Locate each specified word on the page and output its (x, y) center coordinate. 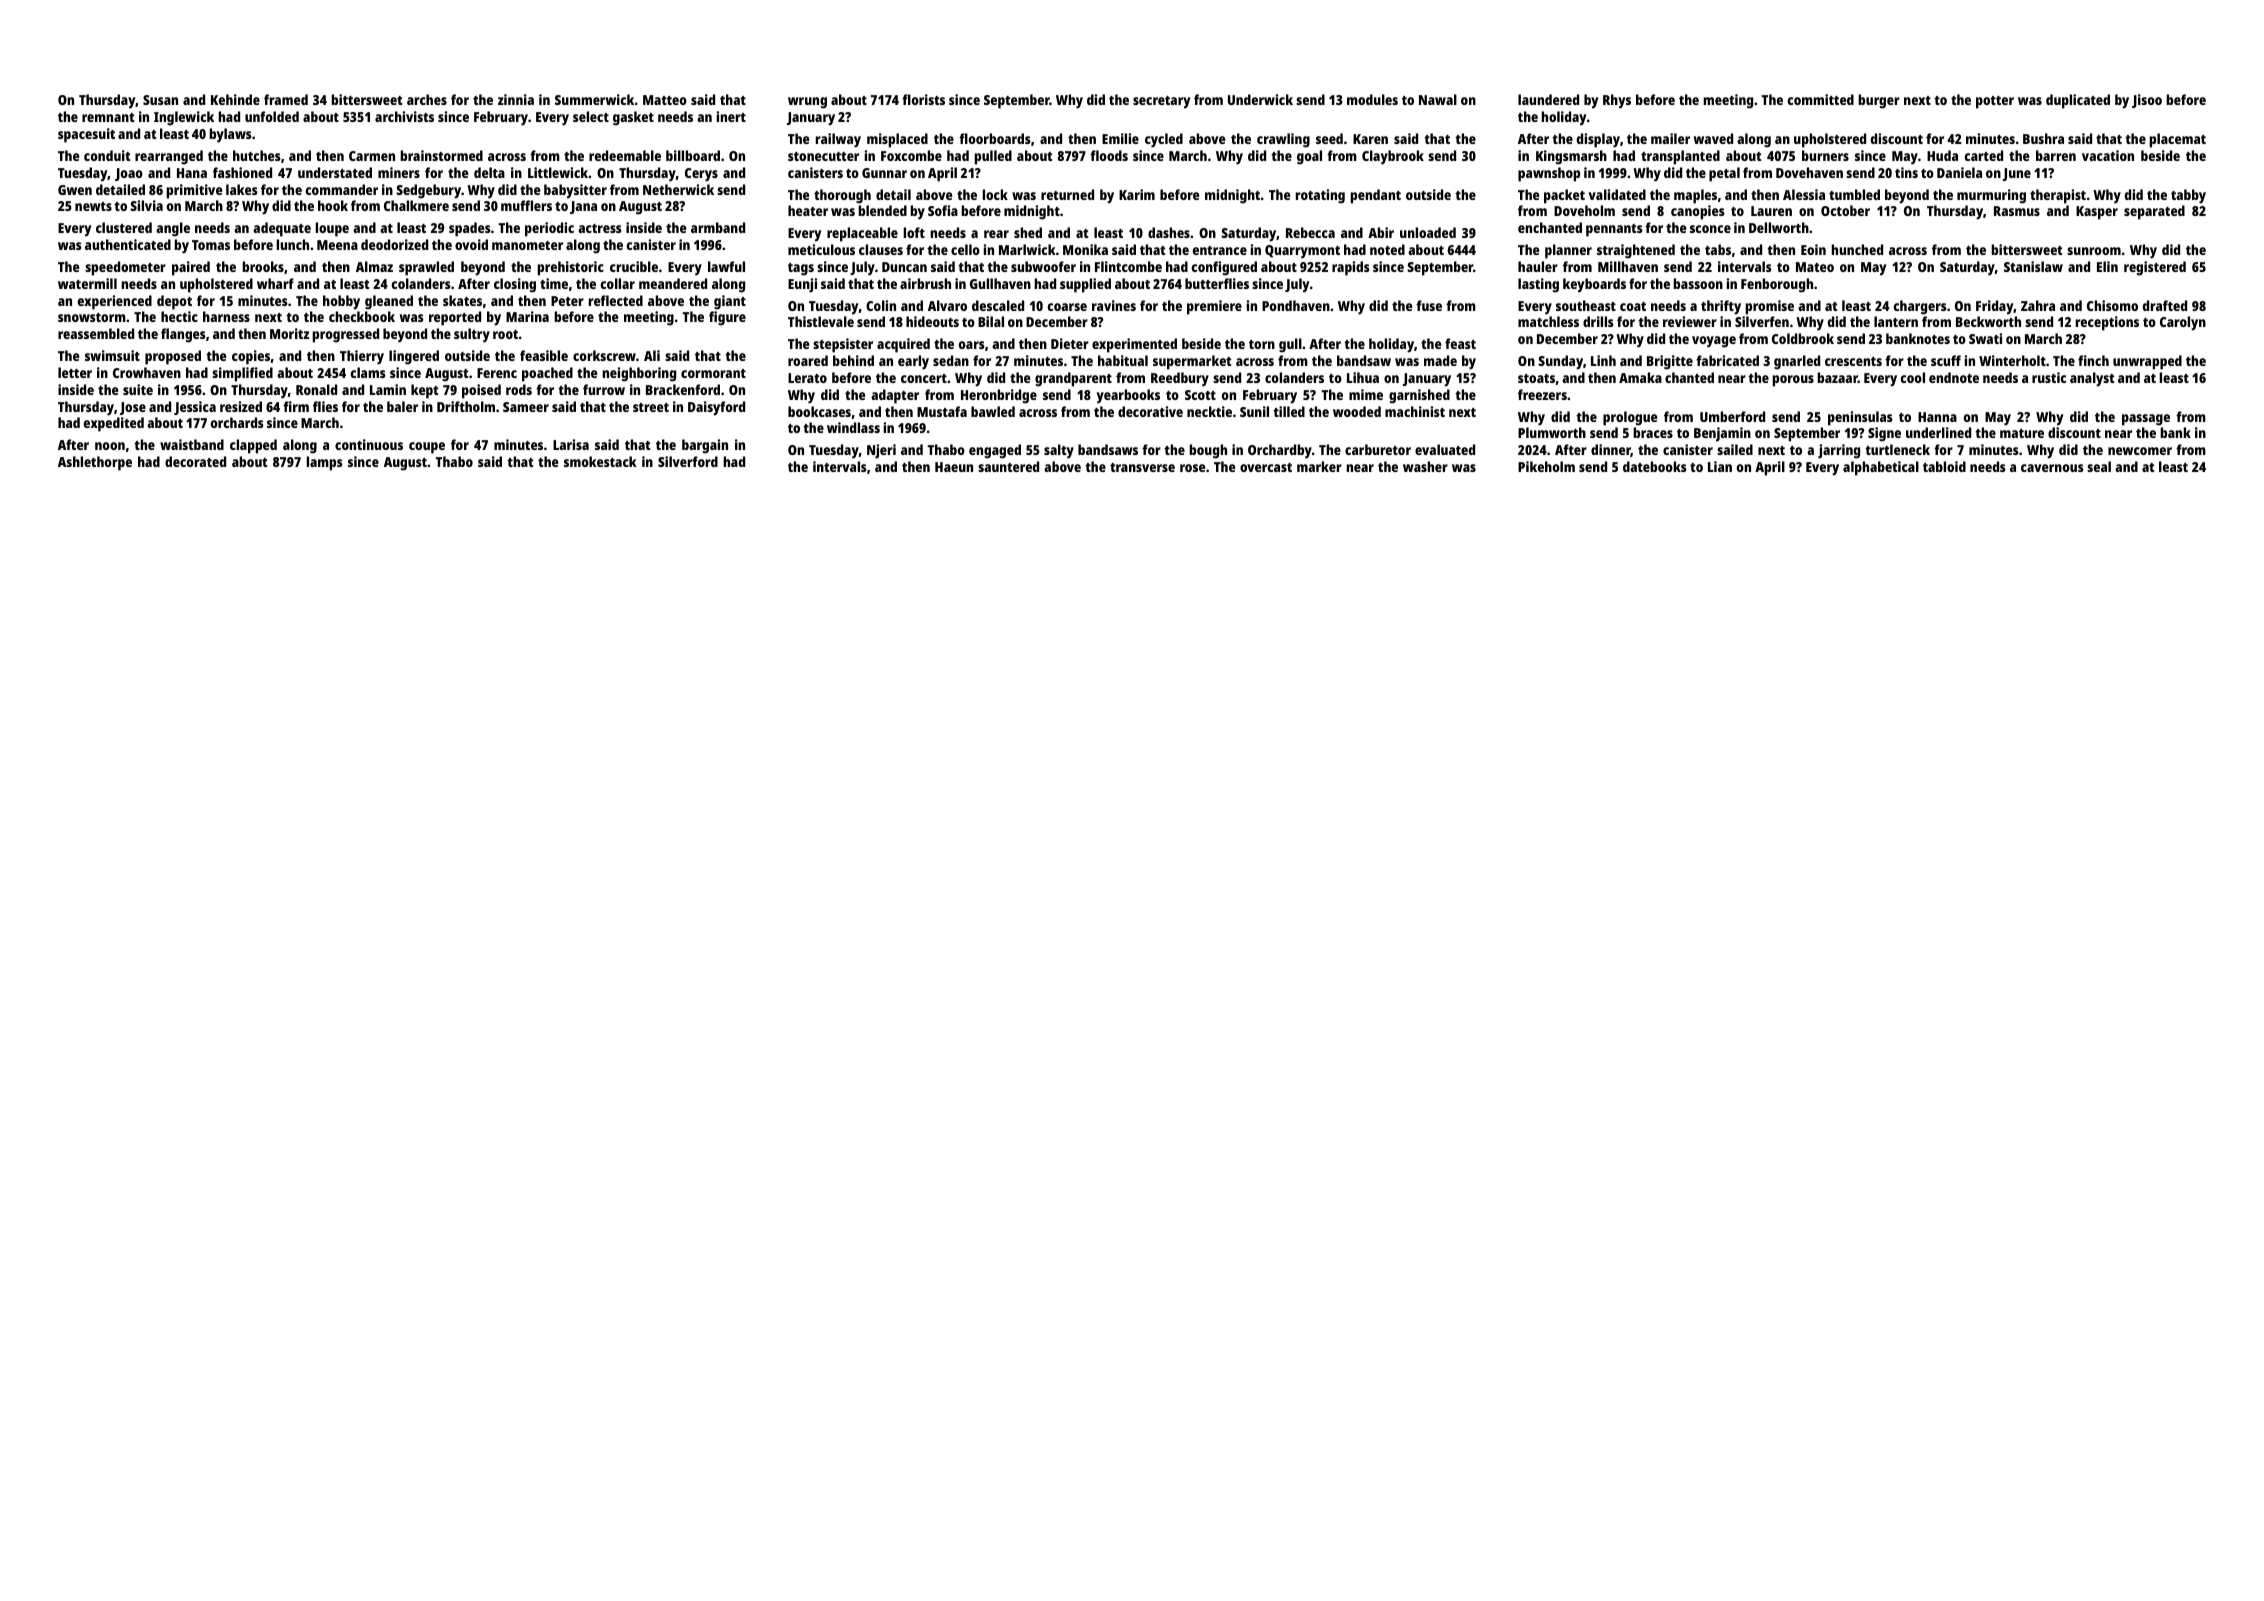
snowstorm (92, 317)
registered (2155, 268)
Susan (160, 100)
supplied (1085, 285)
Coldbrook (1803, 338)
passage (2146, 420)
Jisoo (2147, 101)
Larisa (571, 444)
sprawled (426, 268)
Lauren (1771, 211)
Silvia (146, 205)
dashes (1169, 232)
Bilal (991, 321)
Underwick (1260, 99)
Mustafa (942, 411)
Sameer (526, 407)
